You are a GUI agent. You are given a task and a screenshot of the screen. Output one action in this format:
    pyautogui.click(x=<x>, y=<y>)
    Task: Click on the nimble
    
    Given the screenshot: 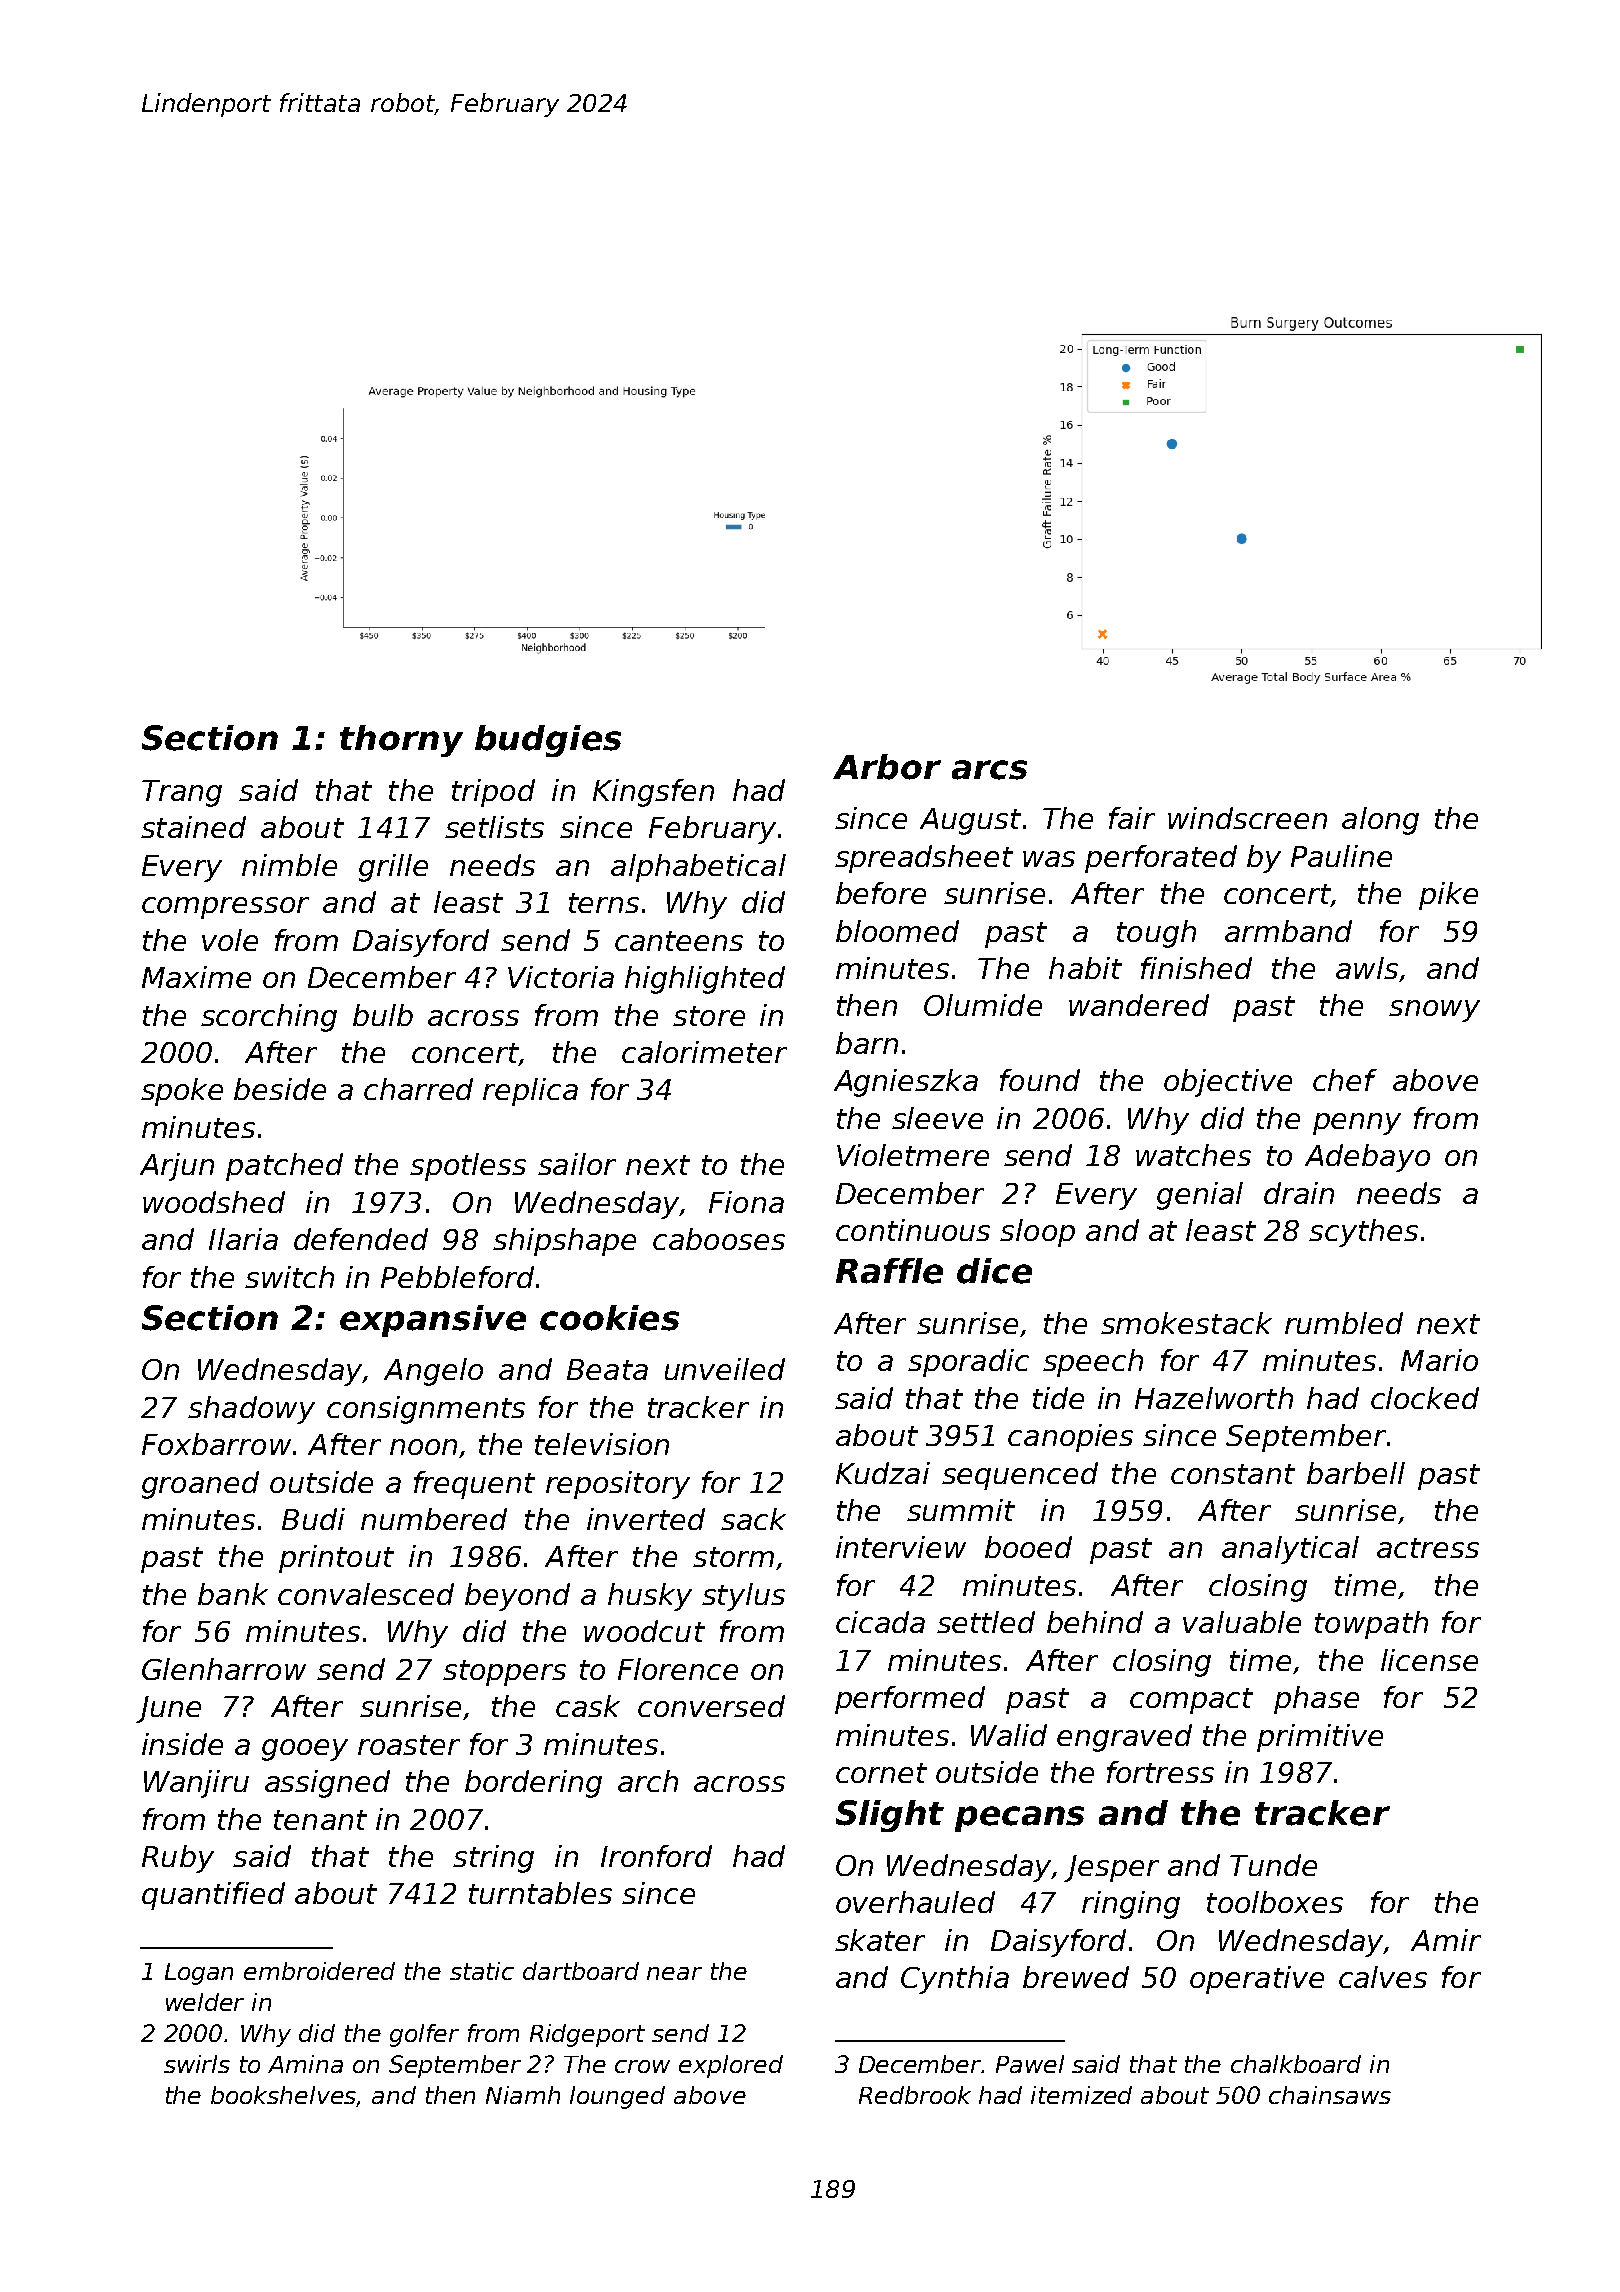 What is the action you would take?
    pyautogui.click(x=289, y=865)
